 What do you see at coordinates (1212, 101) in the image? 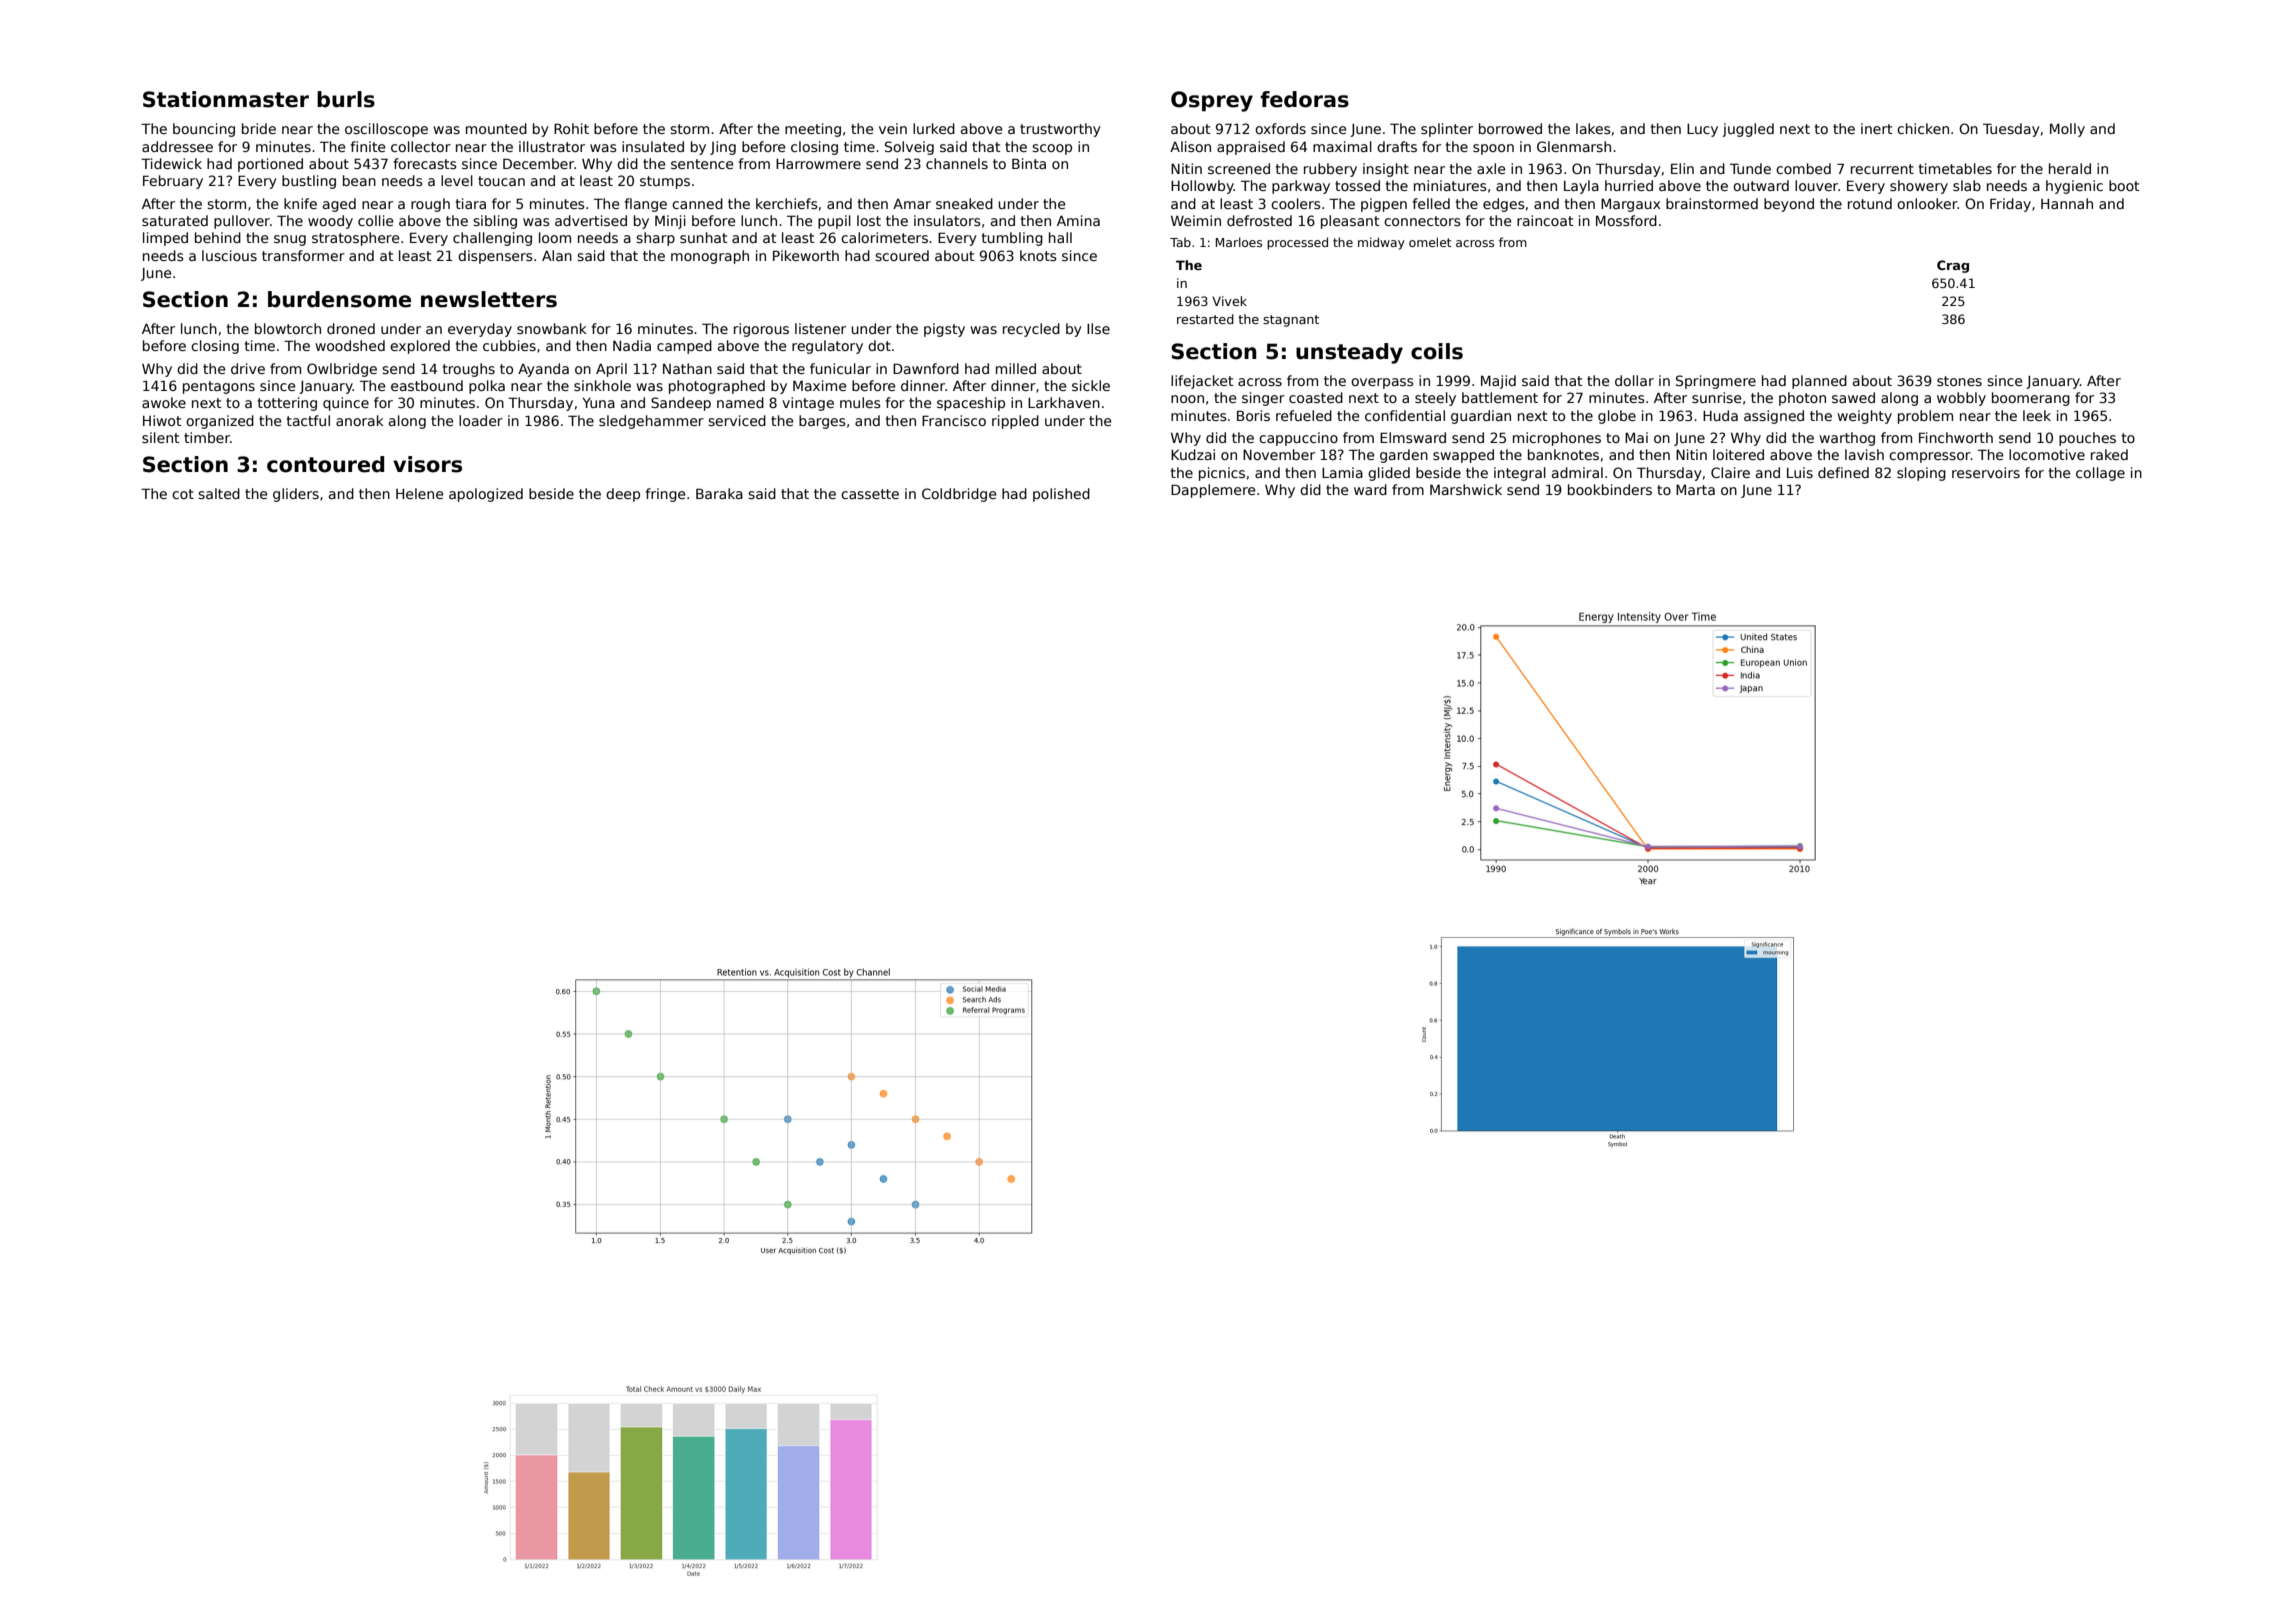
I see `Osprey` at bounding box center [1212, 101].
